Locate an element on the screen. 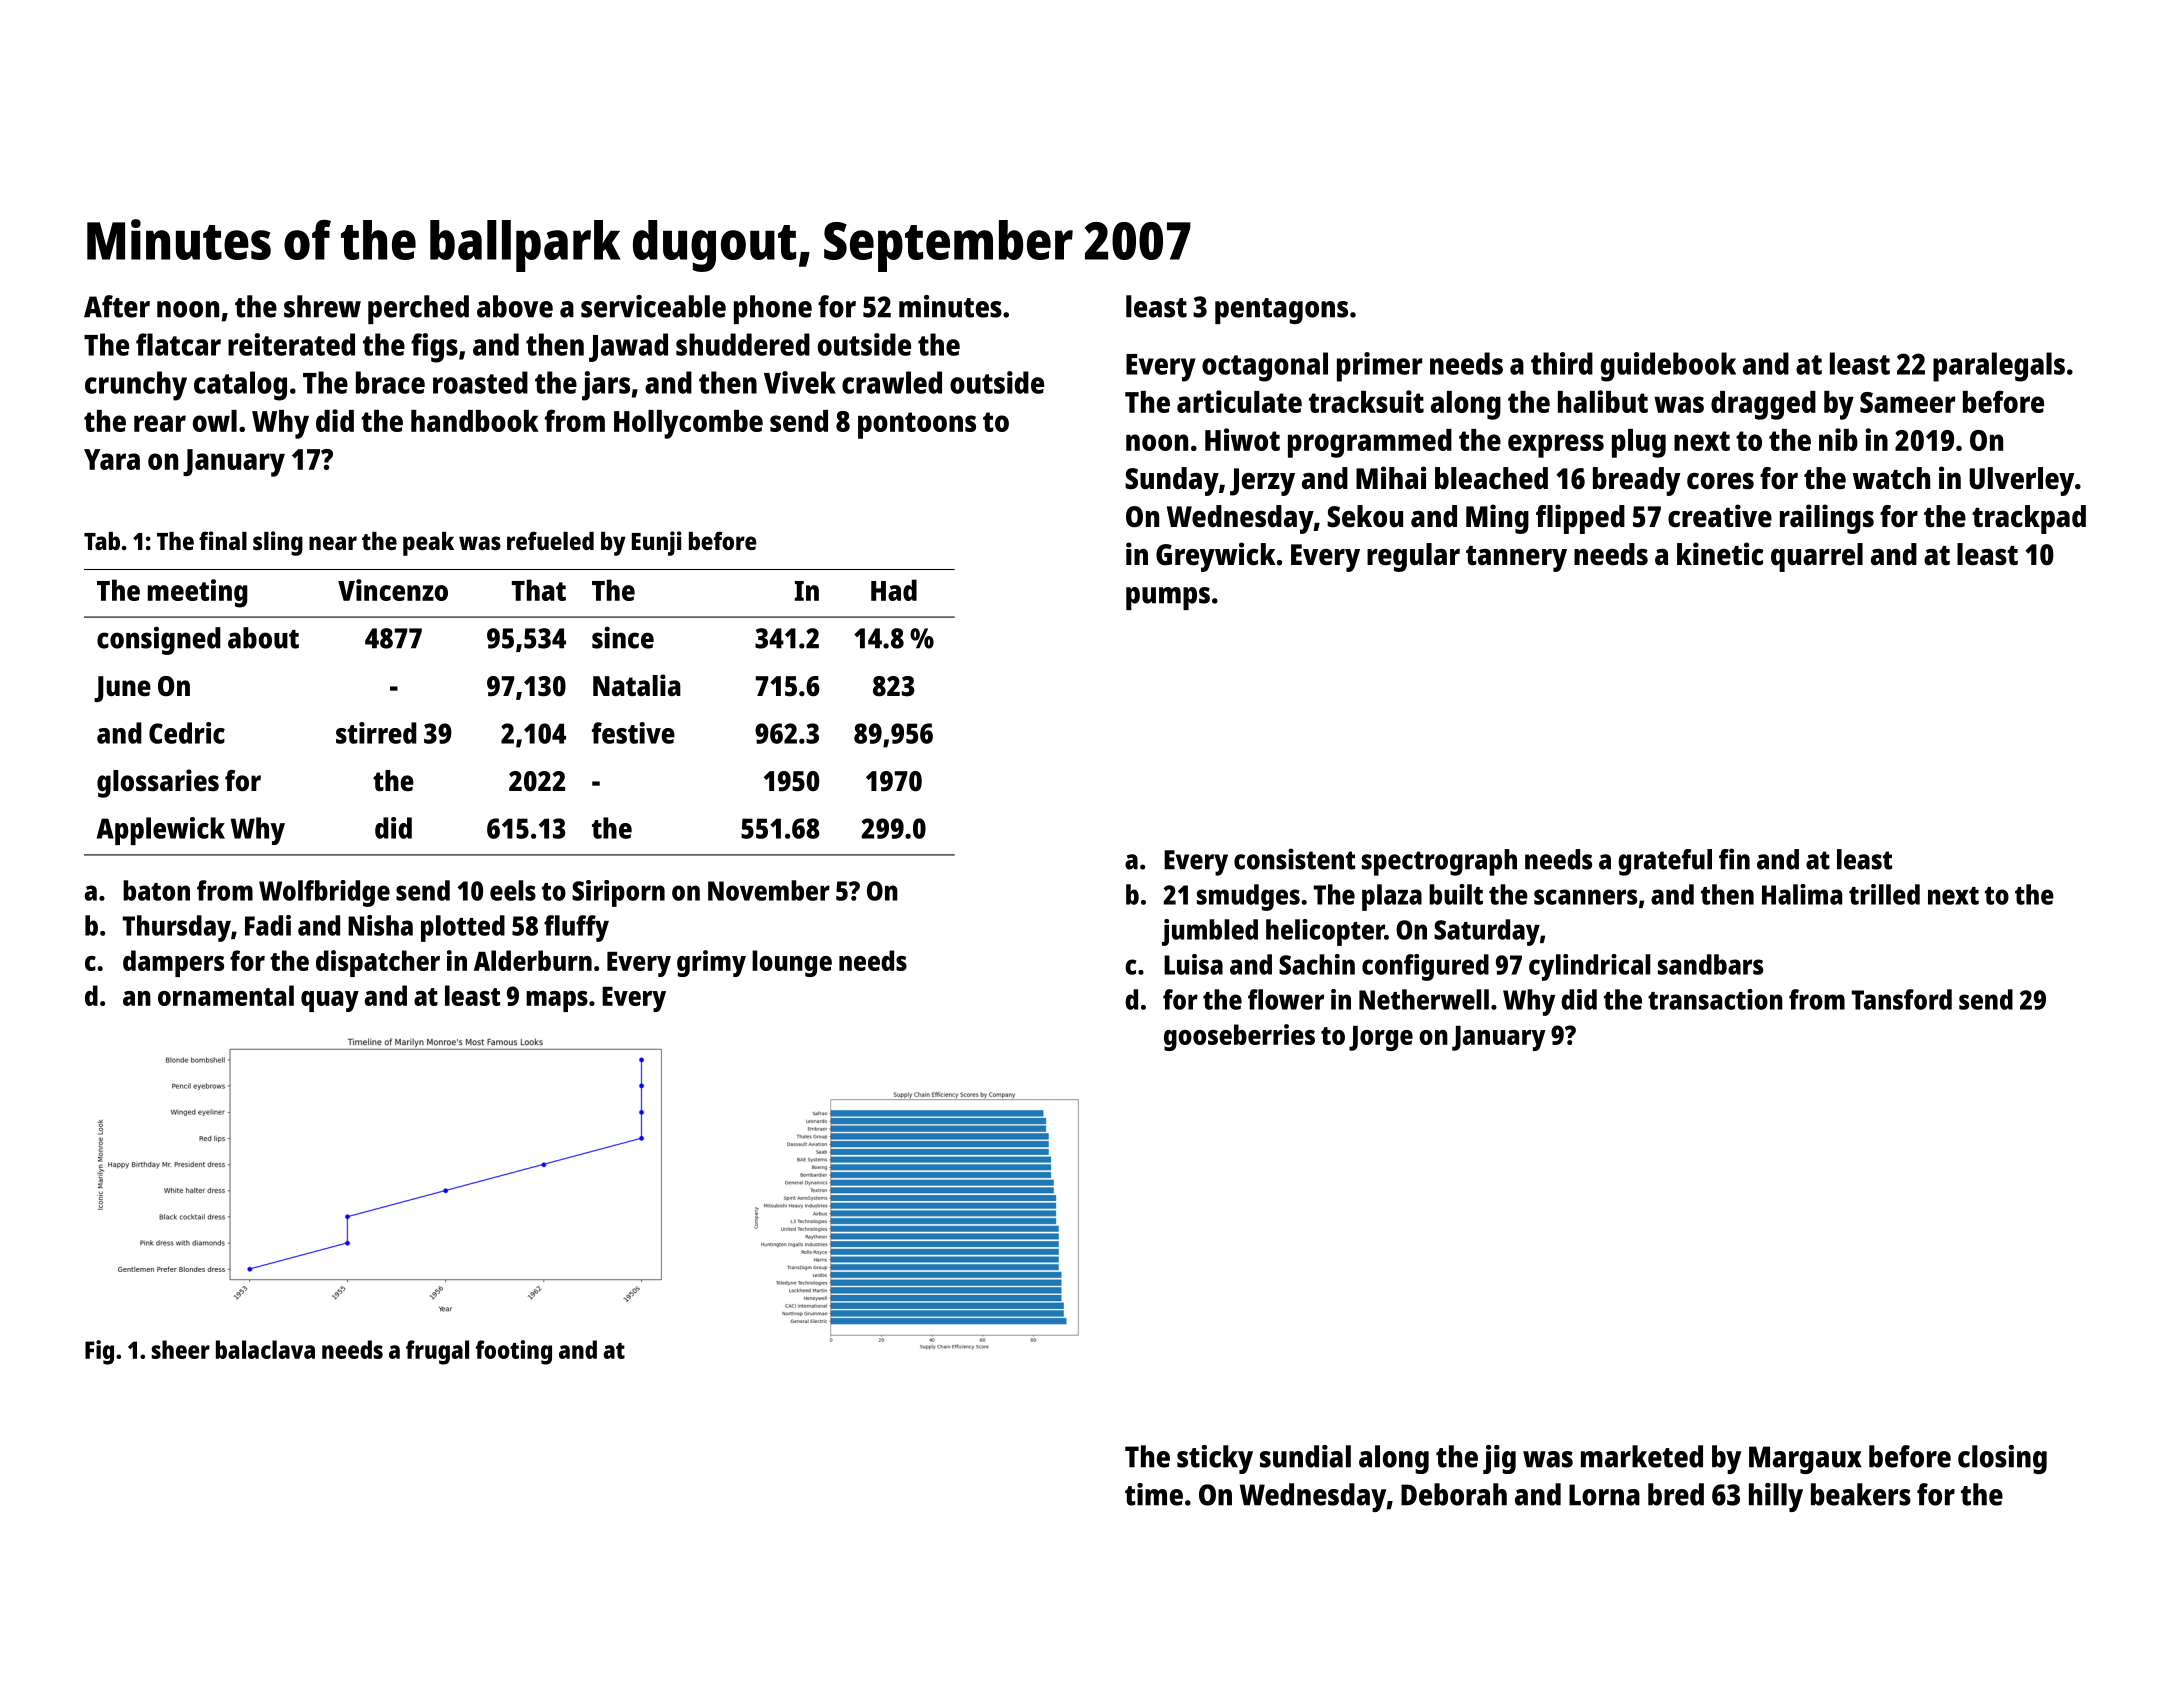  pentagons is located at coordinates (1281, 311).
